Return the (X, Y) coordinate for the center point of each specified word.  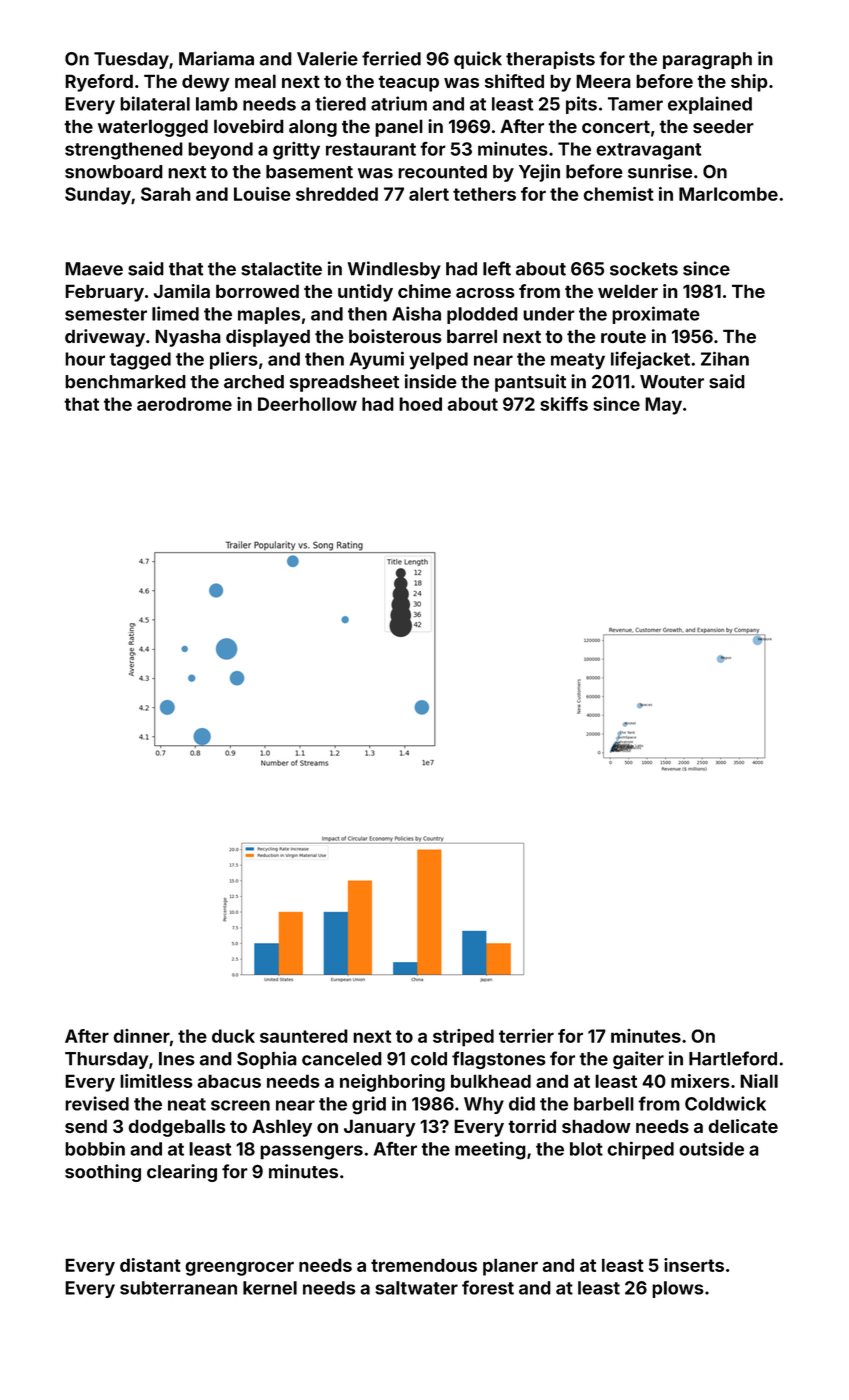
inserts (694, 1265)
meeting (490, 1150)
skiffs (564, 404)
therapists (550, 60)
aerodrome (184, 404)
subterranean (178, 1288)
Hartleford (733, 1058)
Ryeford (99, 83)
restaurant (371, 149)
